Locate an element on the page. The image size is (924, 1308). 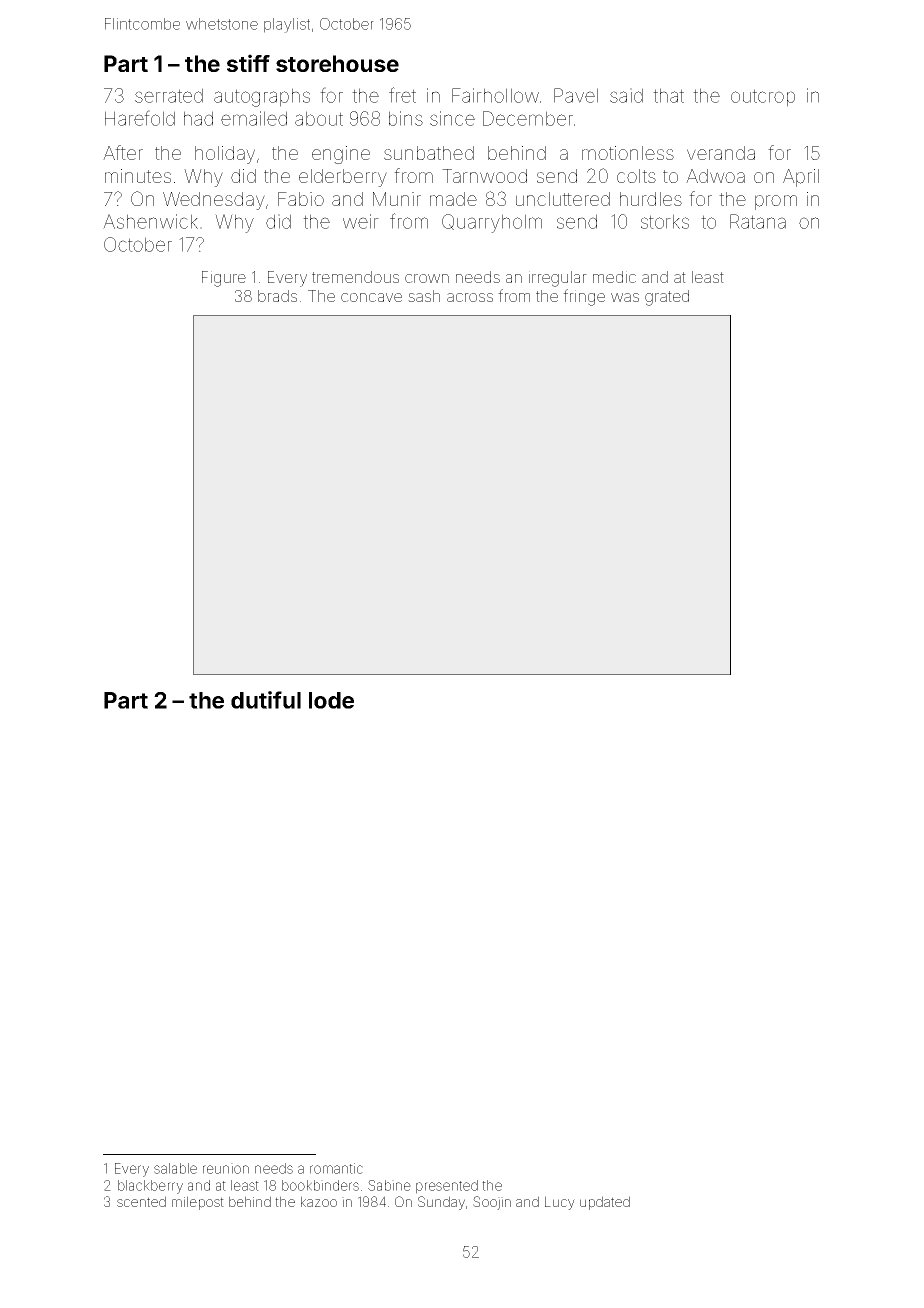
brads is located at coordinates (277, 296).
